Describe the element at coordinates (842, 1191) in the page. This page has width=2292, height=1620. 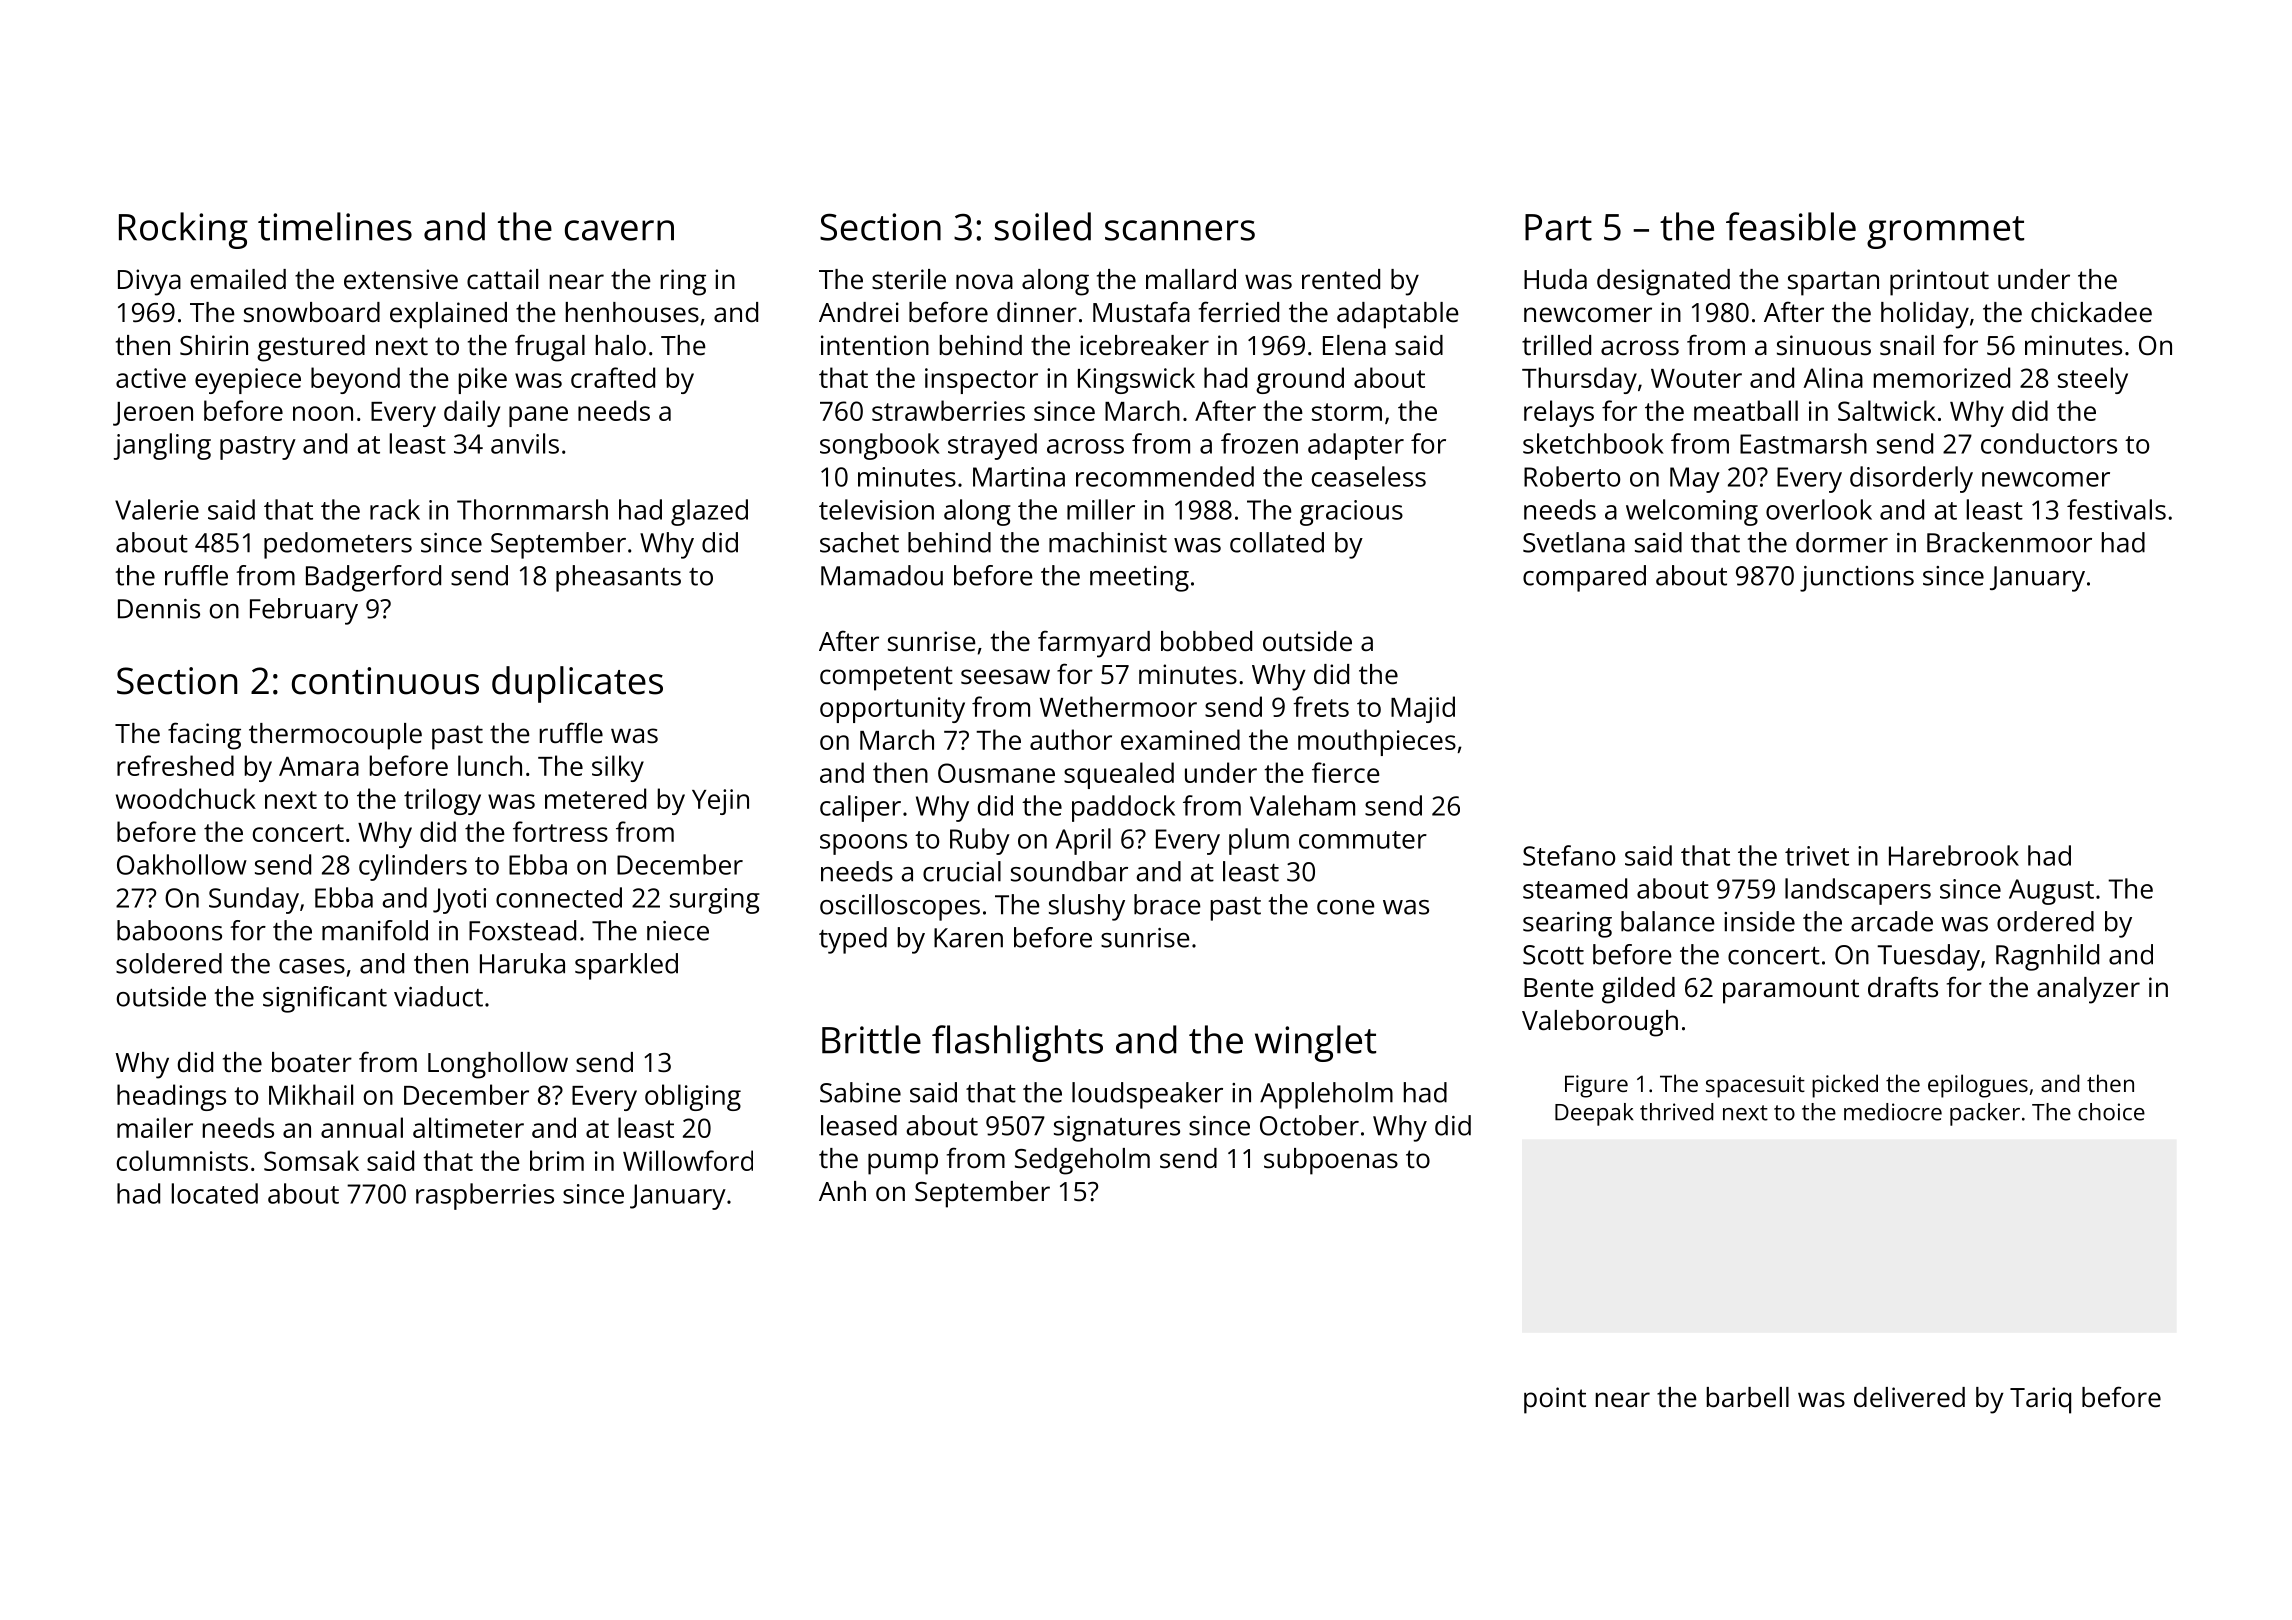
I see `Anh` at that location.
